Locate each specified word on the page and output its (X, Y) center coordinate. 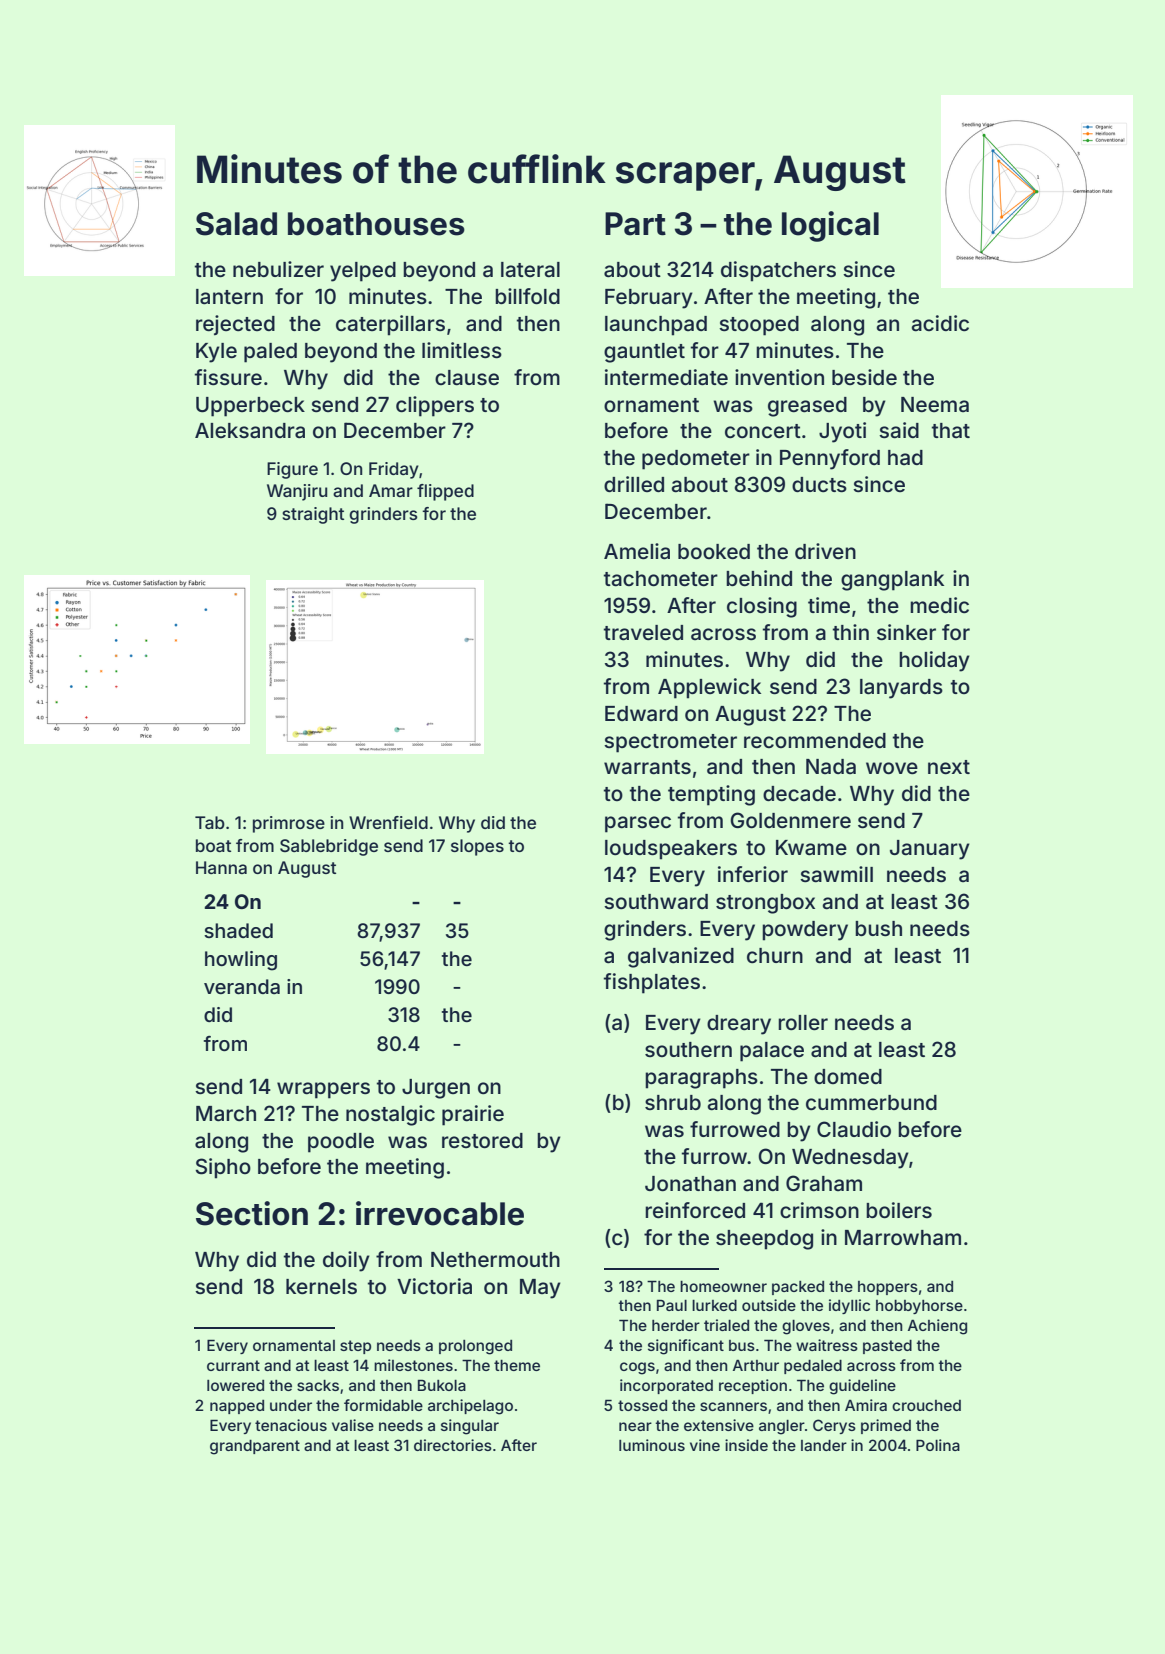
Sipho (223, 1168)
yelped (363, 272)
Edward (641, 713)
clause (467, 378)
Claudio (854, 1129)
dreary (739, 1025)
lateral (530, 270)
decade (799, 794)
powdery (805, 931)
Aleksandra (250, 431)
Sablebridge (329, 847)
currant (233, 1365)
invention (779, 377)
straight (313, 515)
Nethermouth (495, 1259)
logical (830, 226)
